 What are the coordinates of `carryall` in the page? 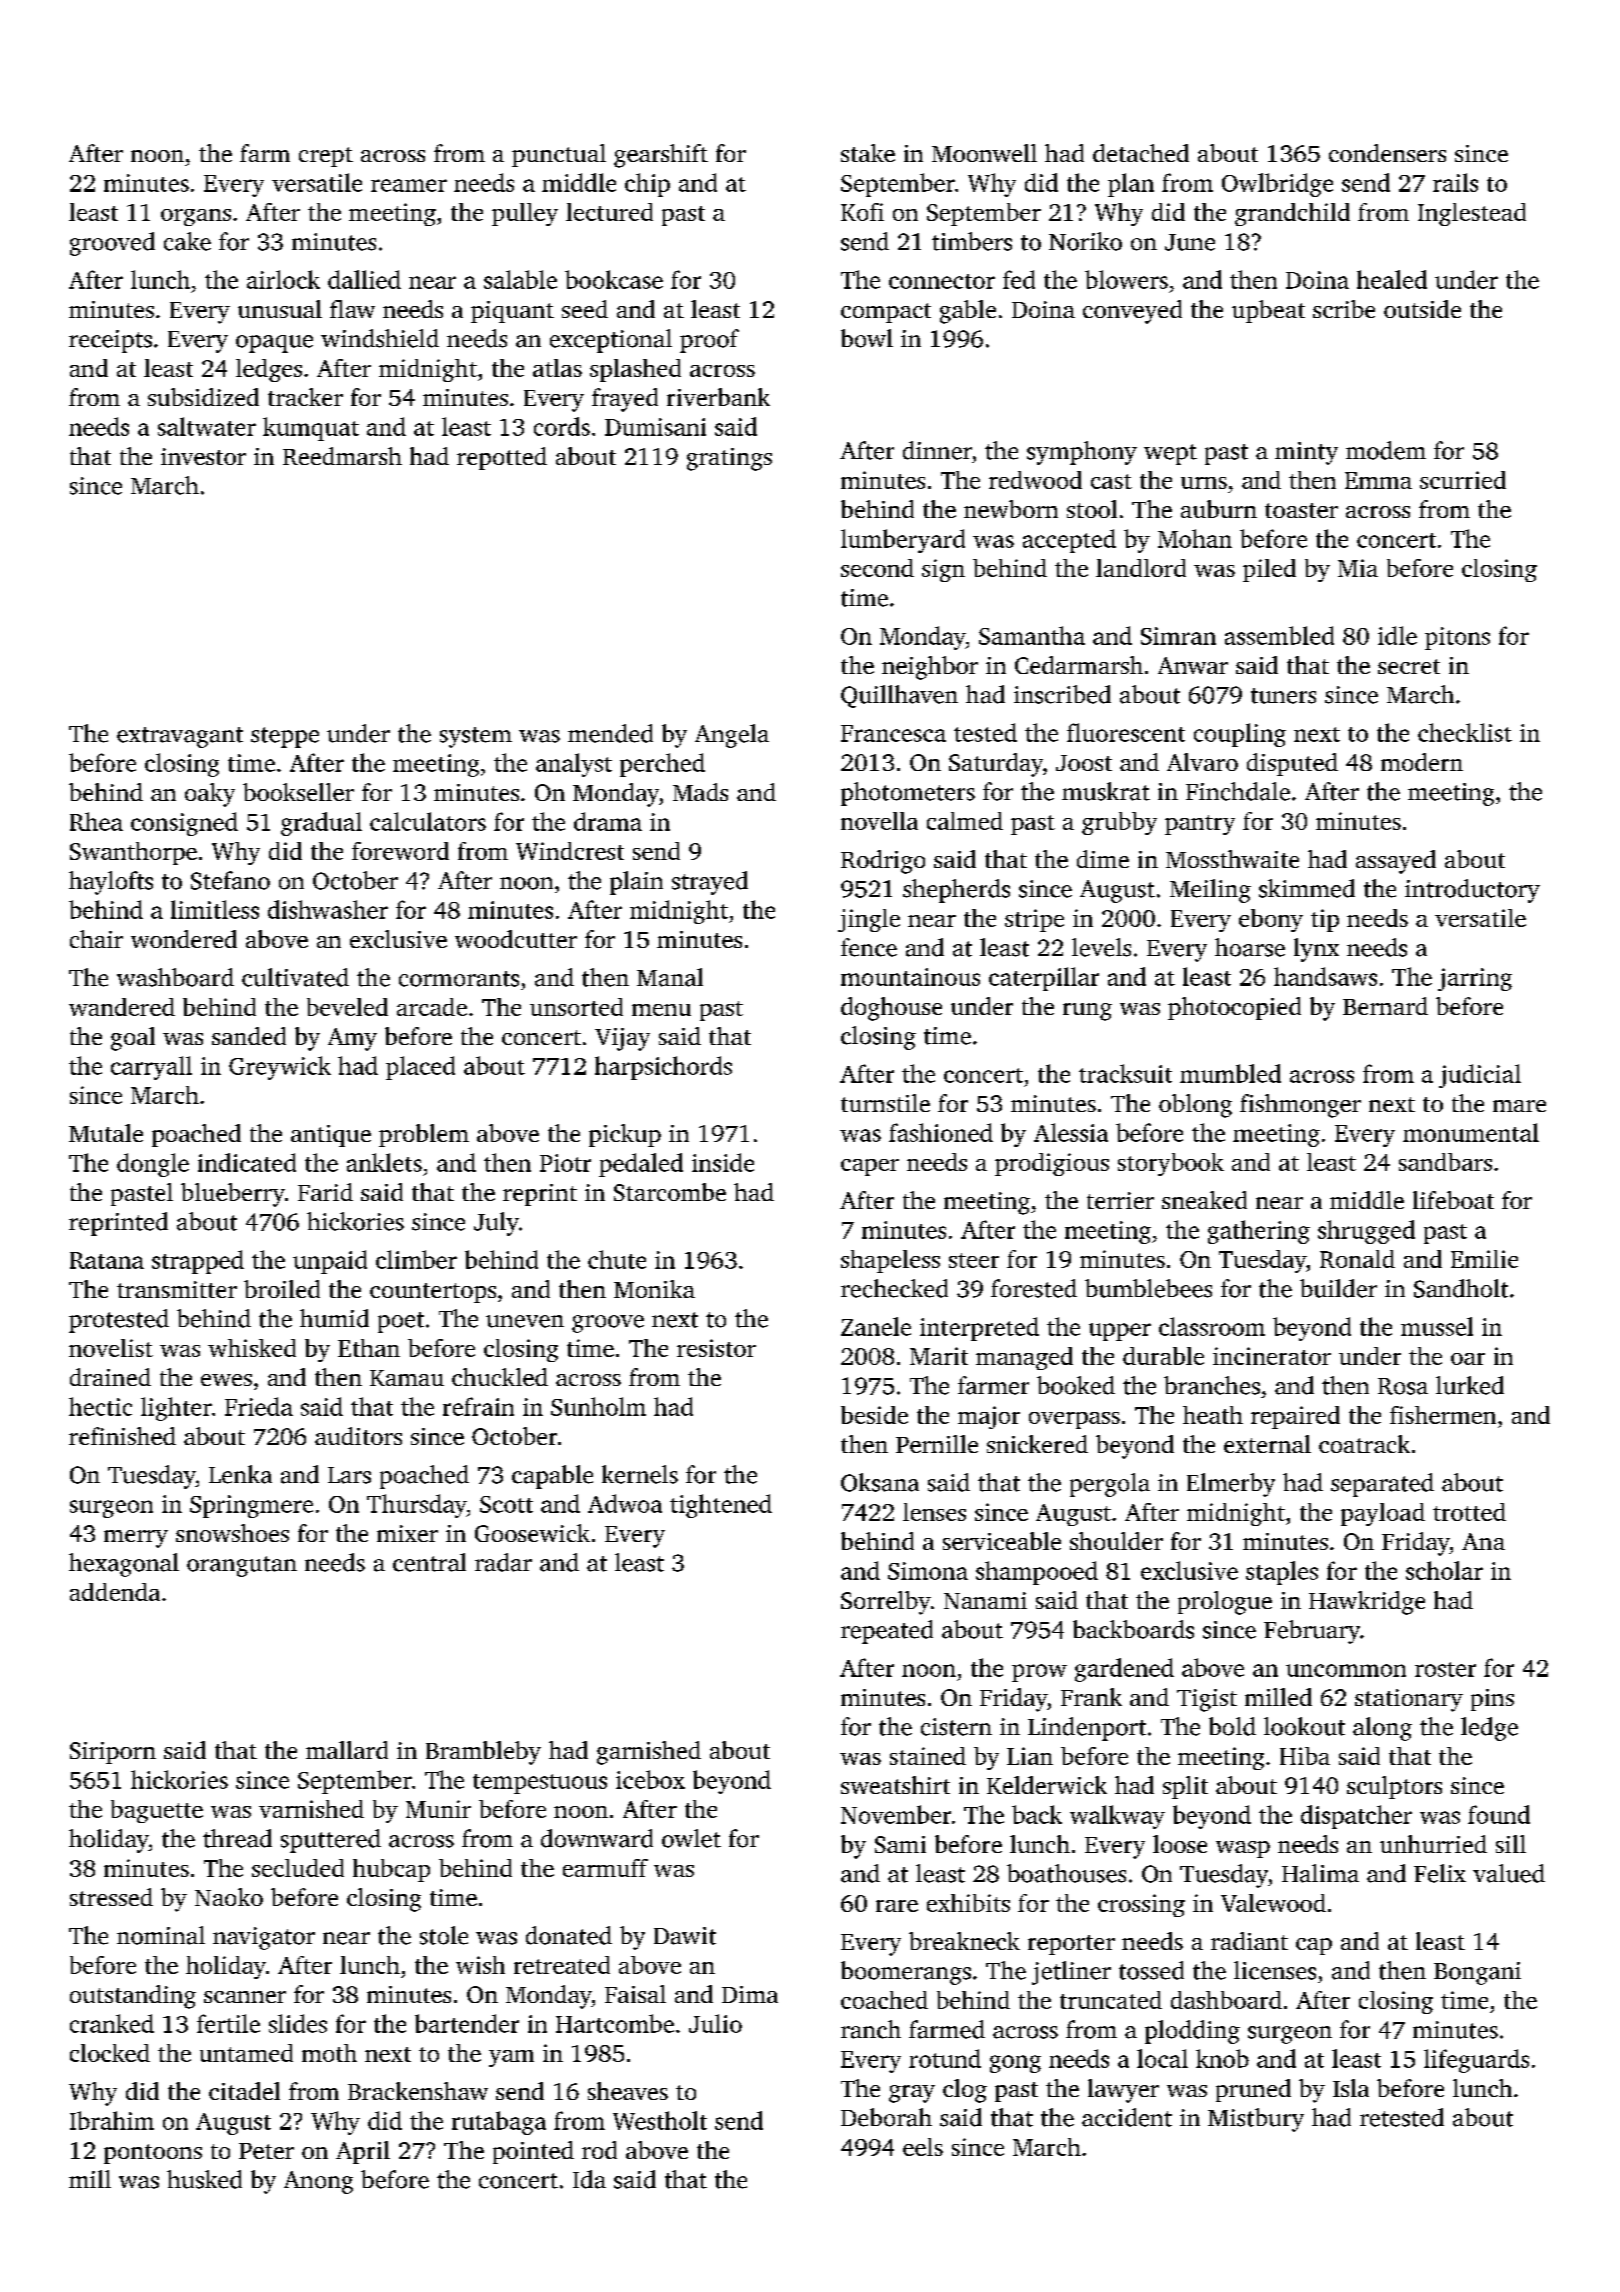 It's located at (151, 1068).
